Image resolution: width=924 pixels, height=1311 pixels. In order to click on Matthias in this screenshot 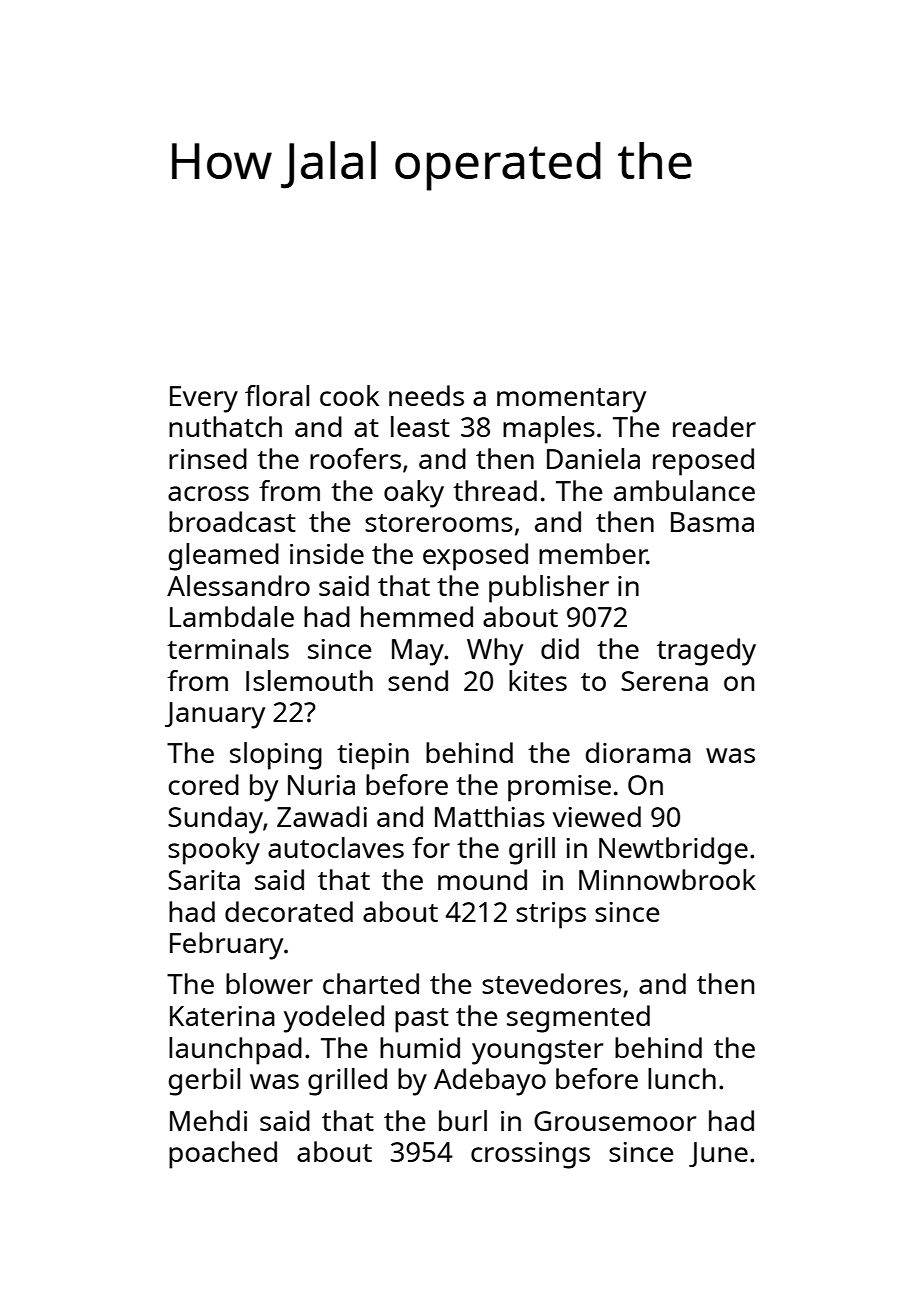, I will do `click(490, 816)`.
